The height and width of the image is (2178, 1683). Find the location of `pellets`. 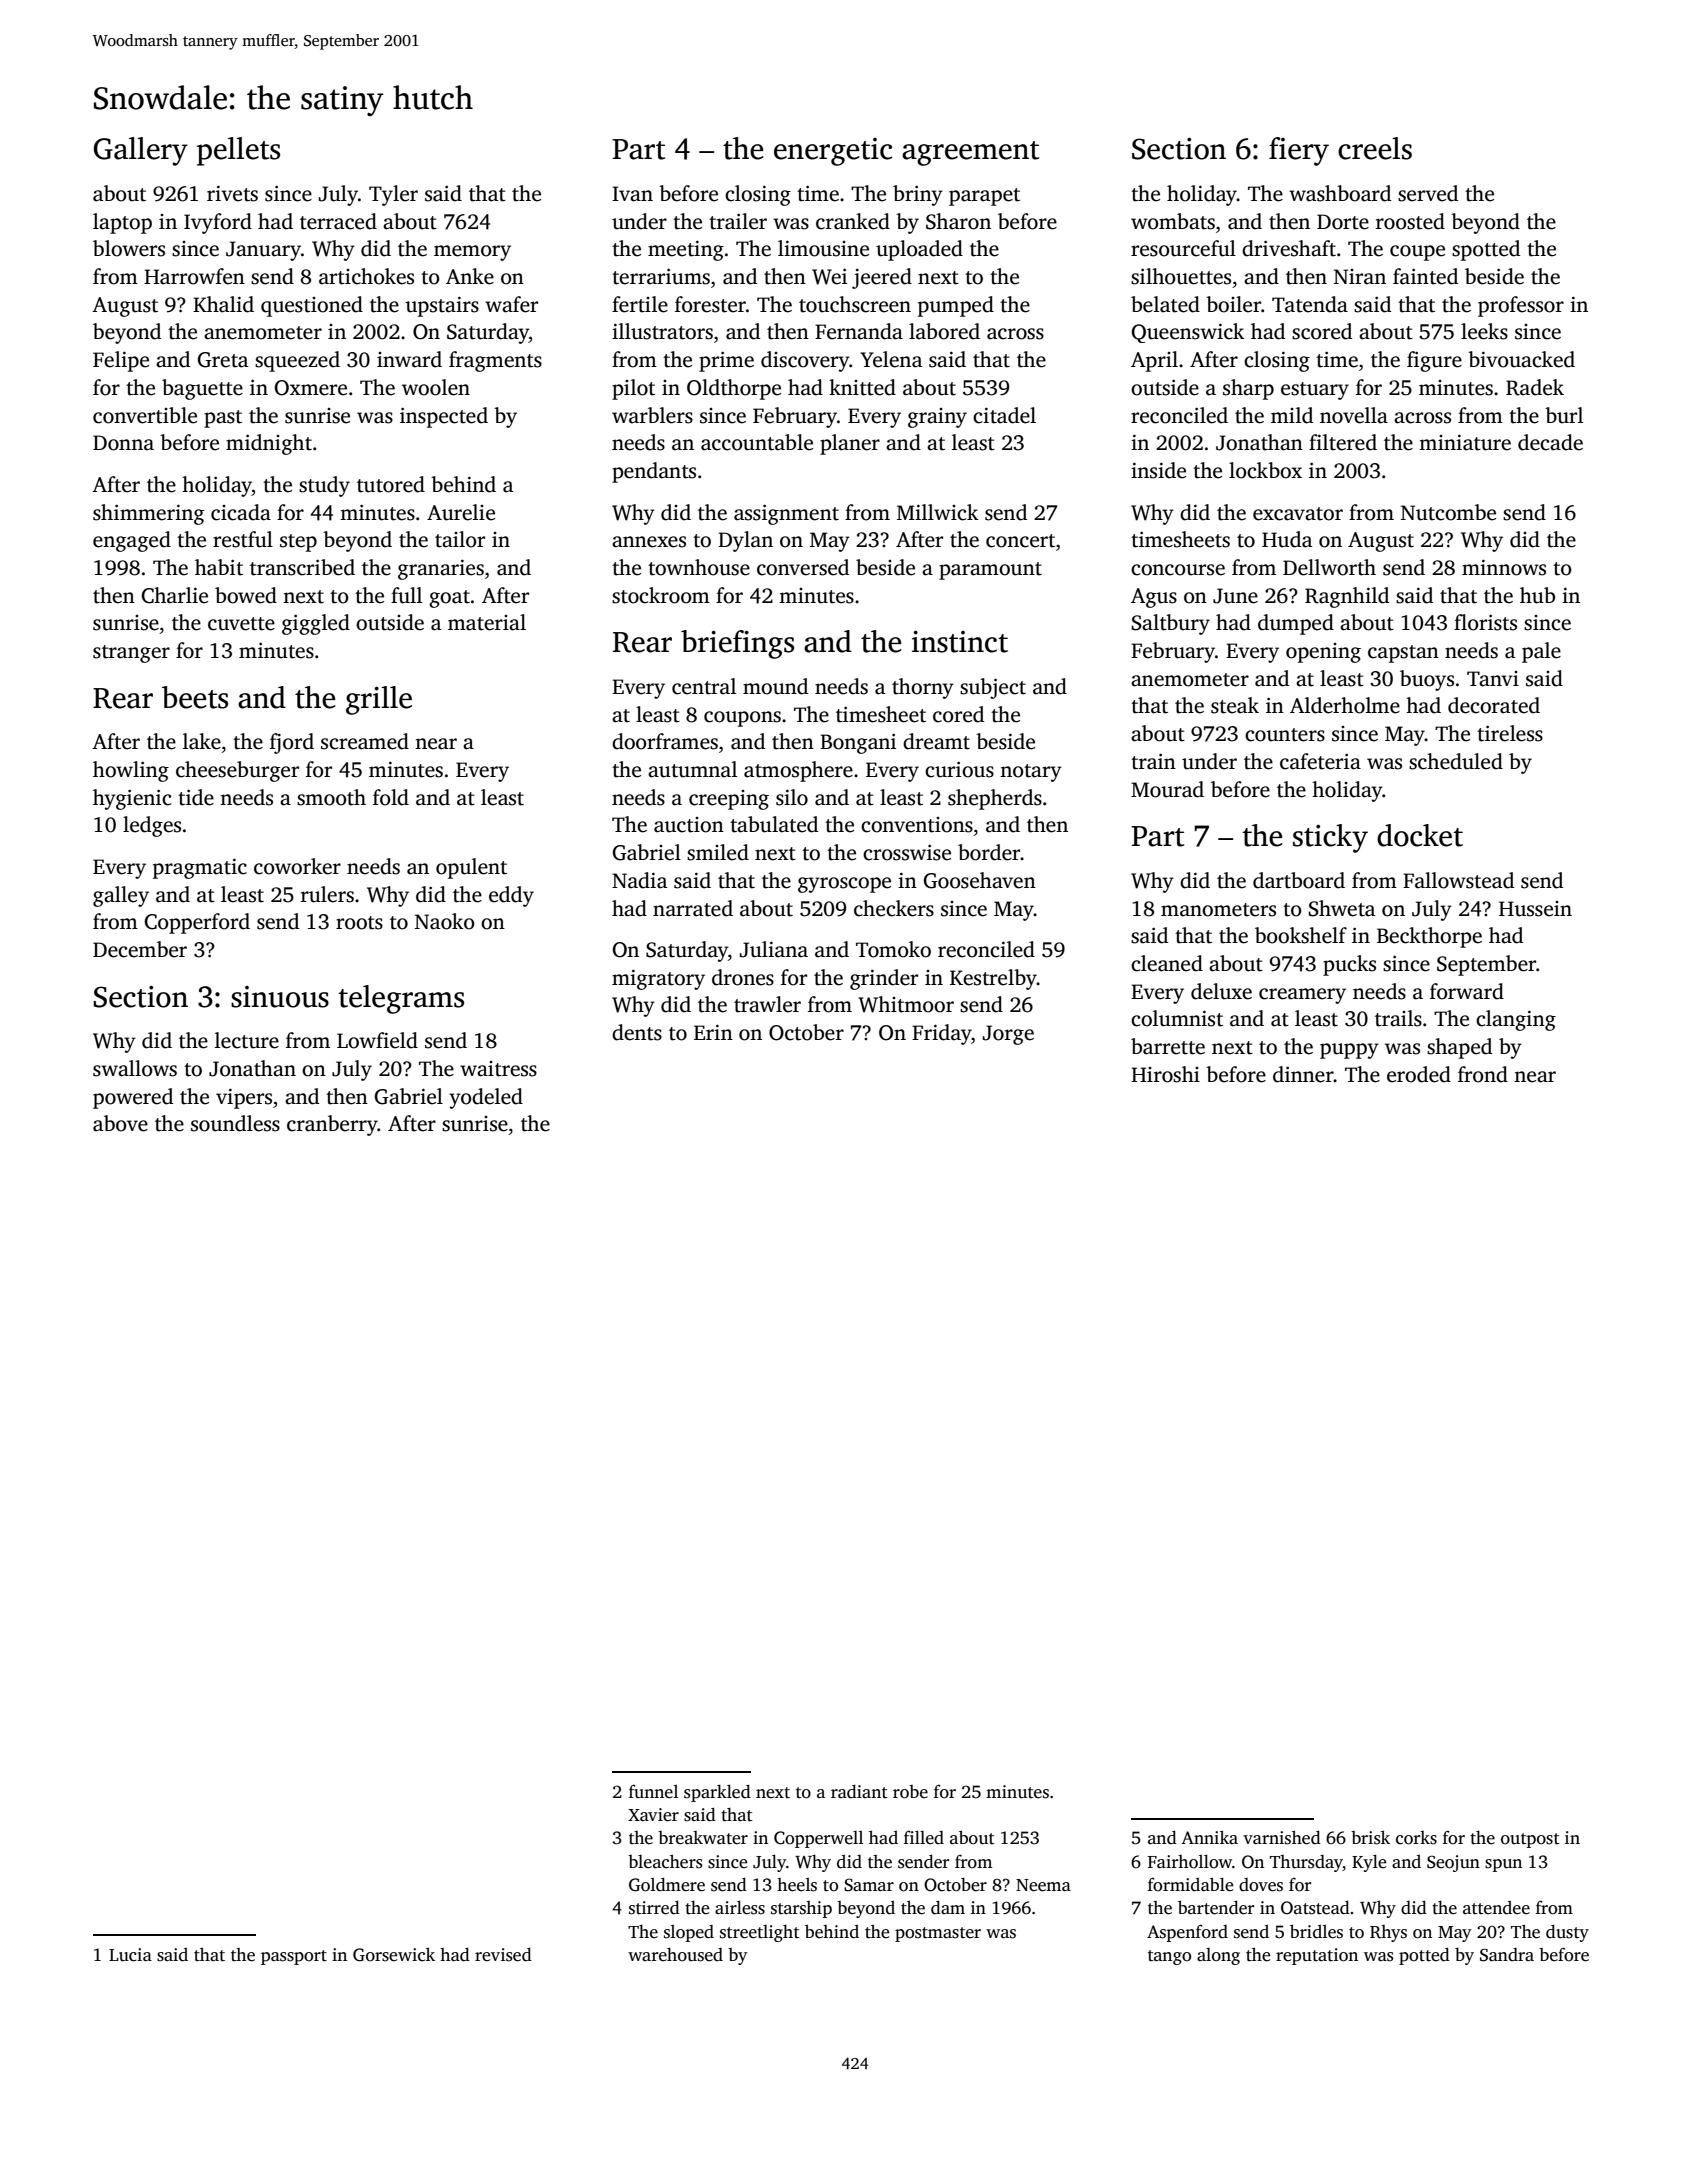

pellets is located at coordinates (238, 151).
